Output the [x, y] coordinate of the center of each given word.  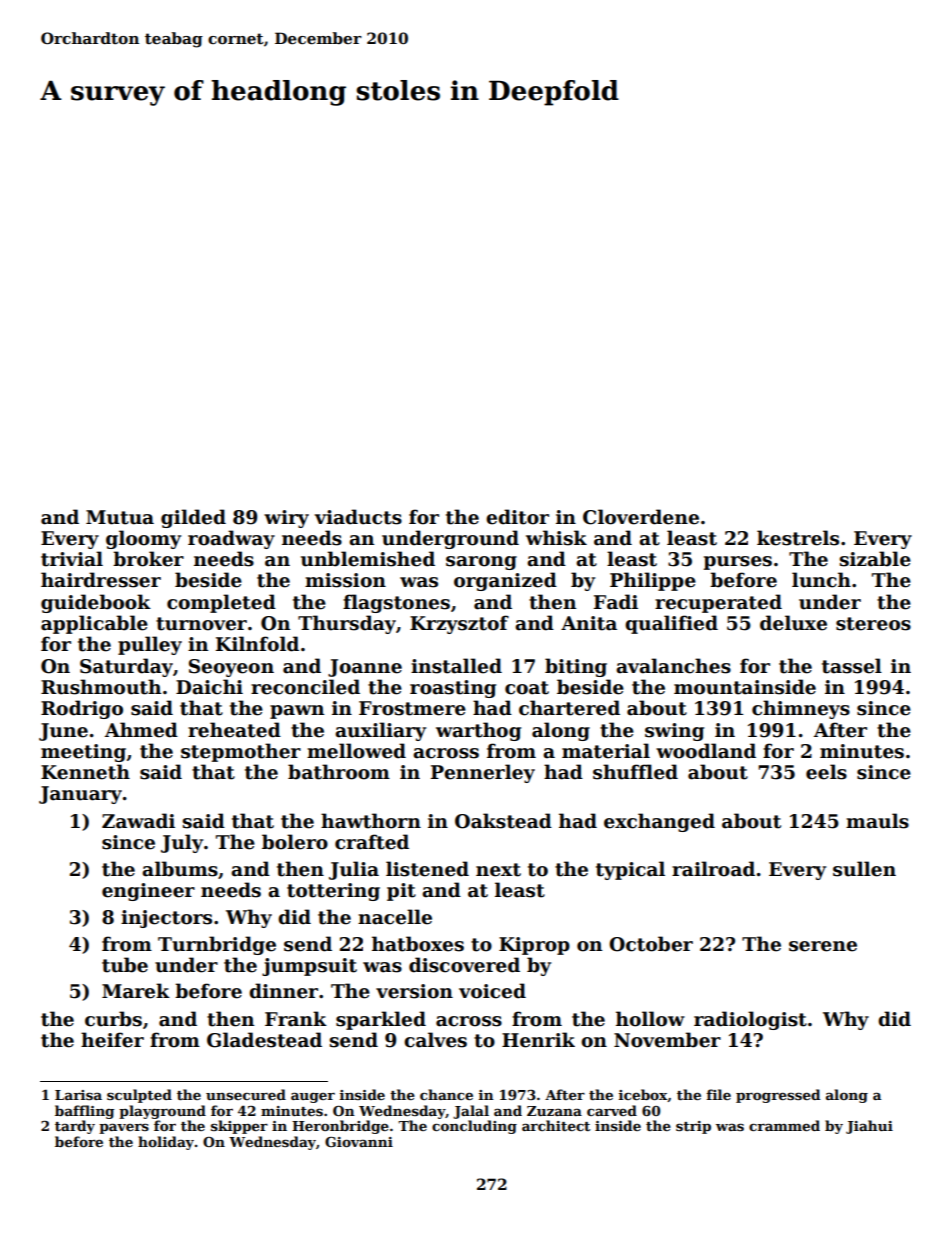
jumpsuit [309, 967]
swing [674, 732]
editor [517, 517]
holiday [166, 1143]
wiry [286, 519]
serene [823, 946]
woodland [706, 751]
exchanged [659, 822]
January [80, 795]
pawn [297, 712]
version [414, 991]
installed [456, 666]
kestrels [798, 538]
